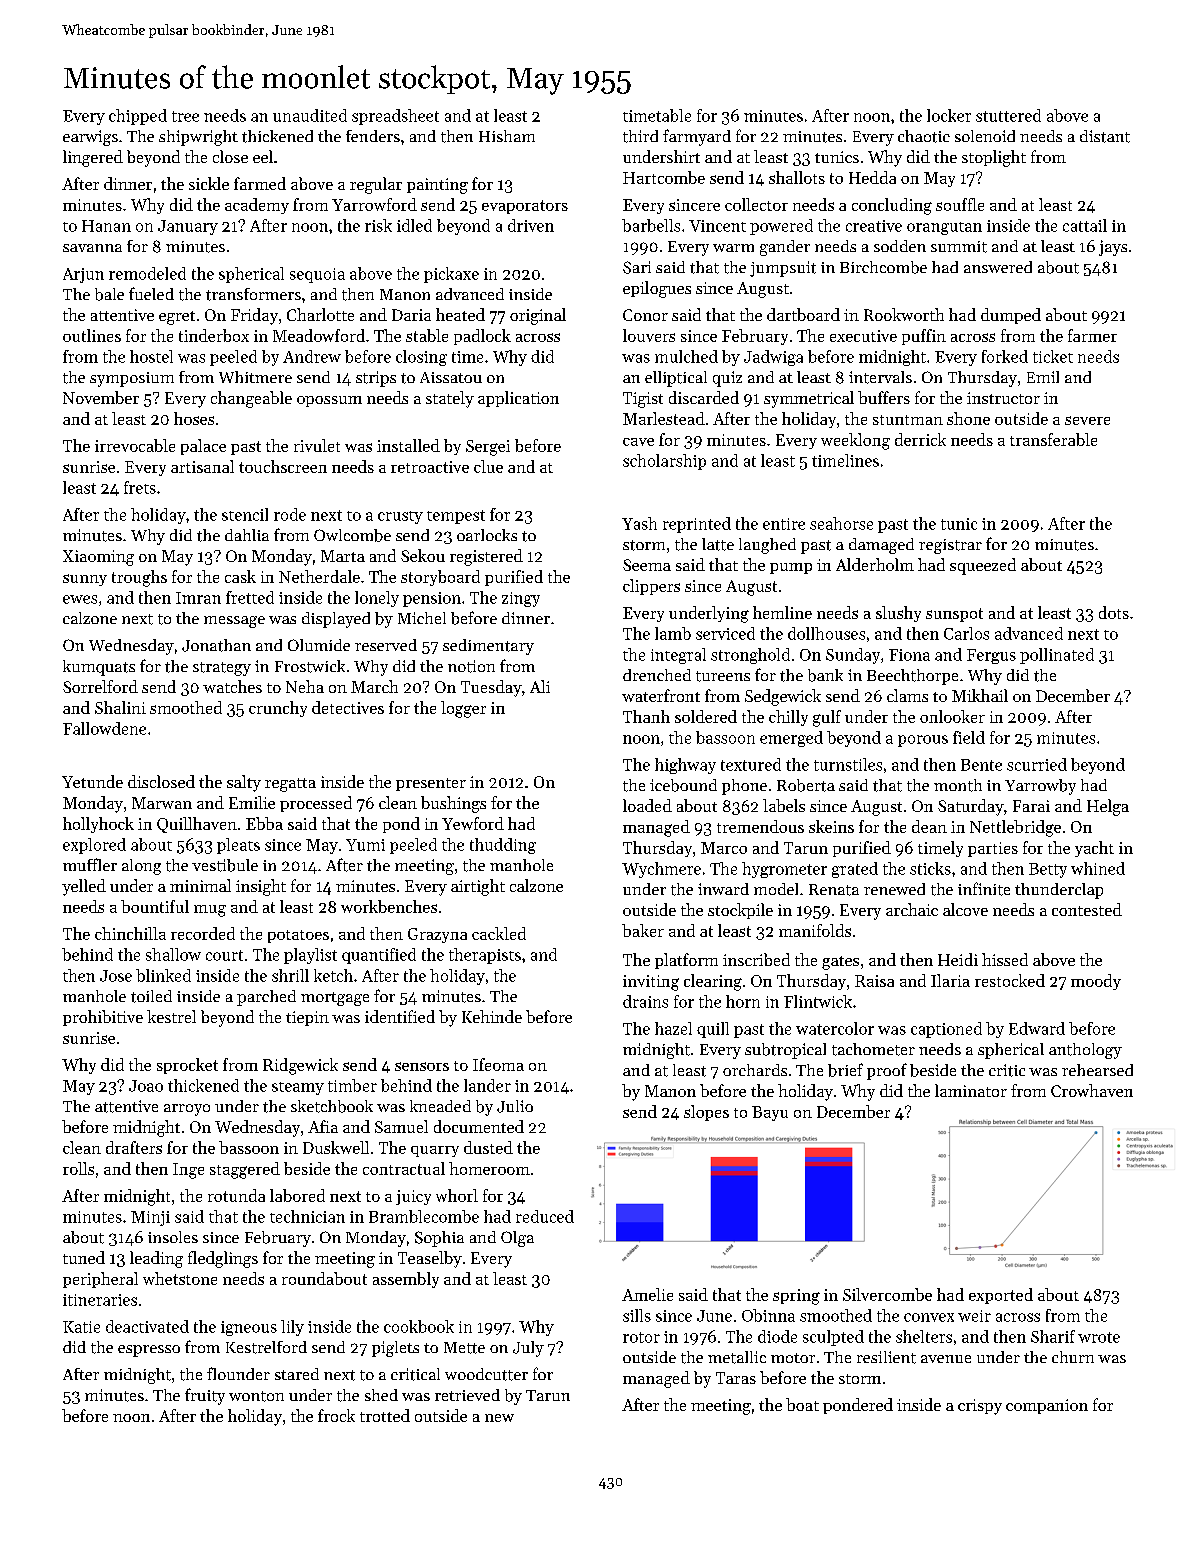 Image resolution: width=1197 pixels, height=1549 pixels. Describe the element at coordinates (440, 578) in the document. I see `storyboard` at that location.
